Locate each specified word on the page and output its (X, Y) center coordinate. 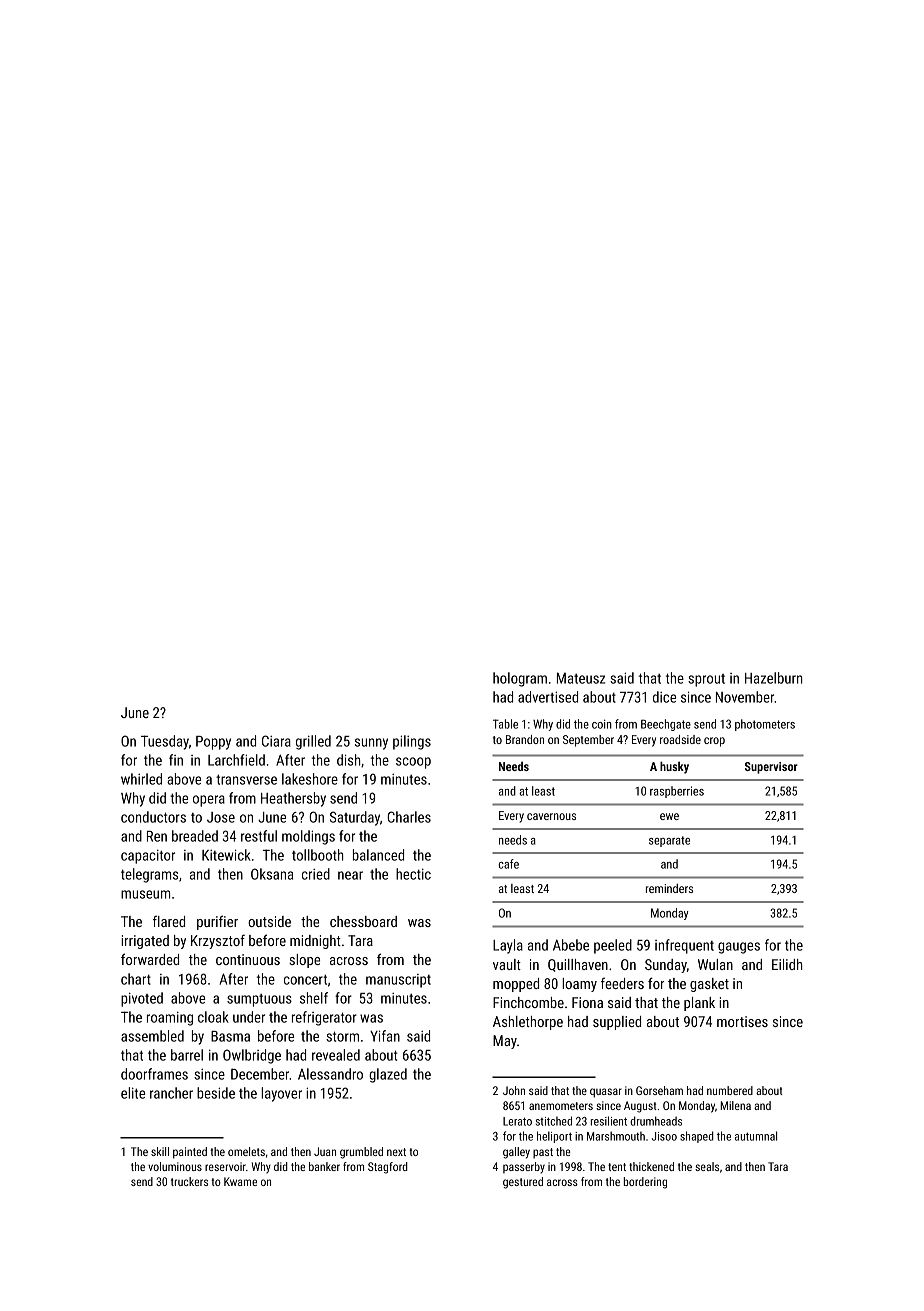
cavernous (551, 816)
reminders (669, 888)
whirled (141, 779)
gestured (523, 1183)
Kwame (240, 1181)
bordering (645, 1183)
